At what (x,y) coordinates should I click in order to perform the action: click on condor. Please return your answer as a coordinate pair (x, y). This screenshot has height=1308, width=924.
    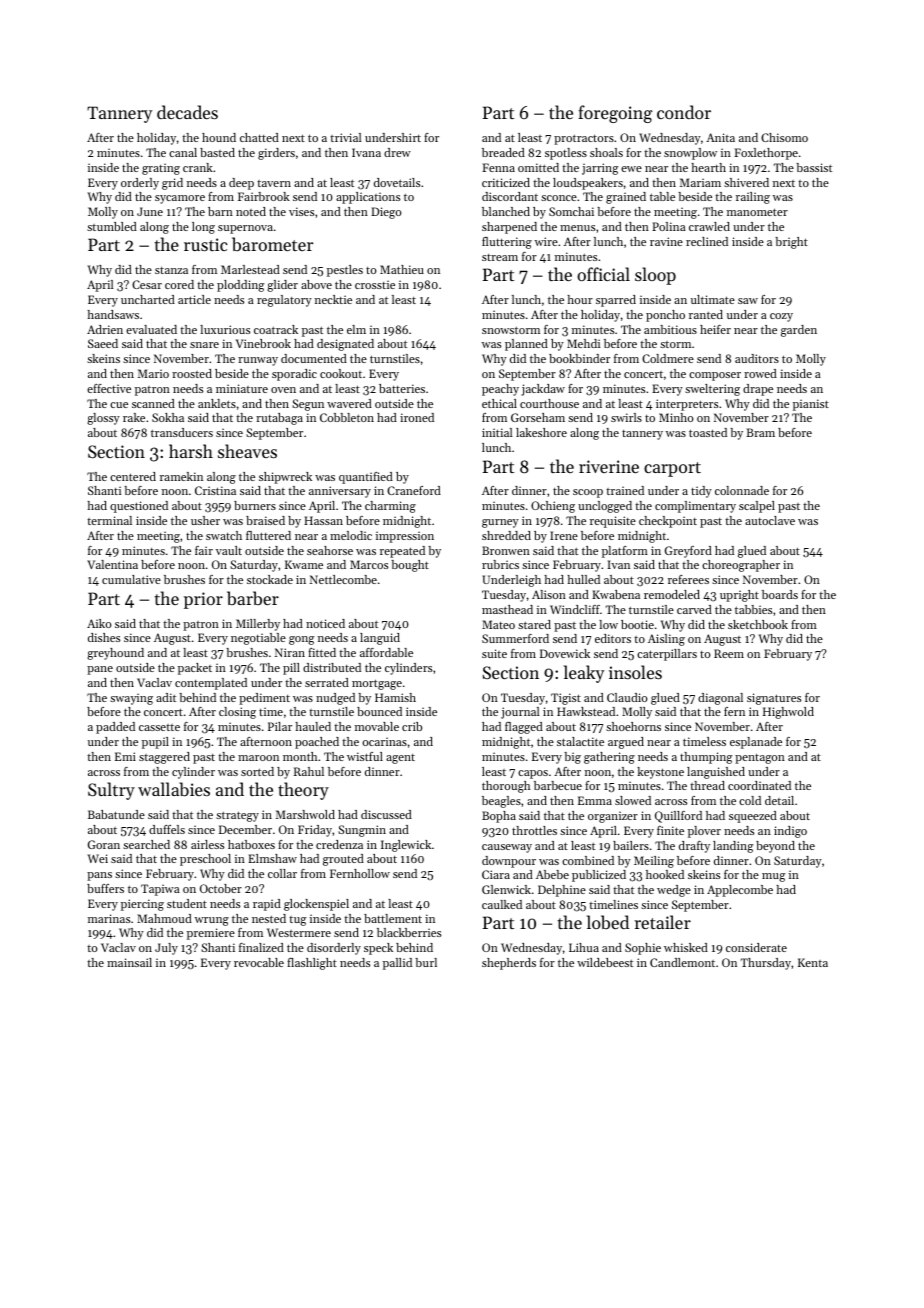
    Looking at the image, I should click on (684, 112).
